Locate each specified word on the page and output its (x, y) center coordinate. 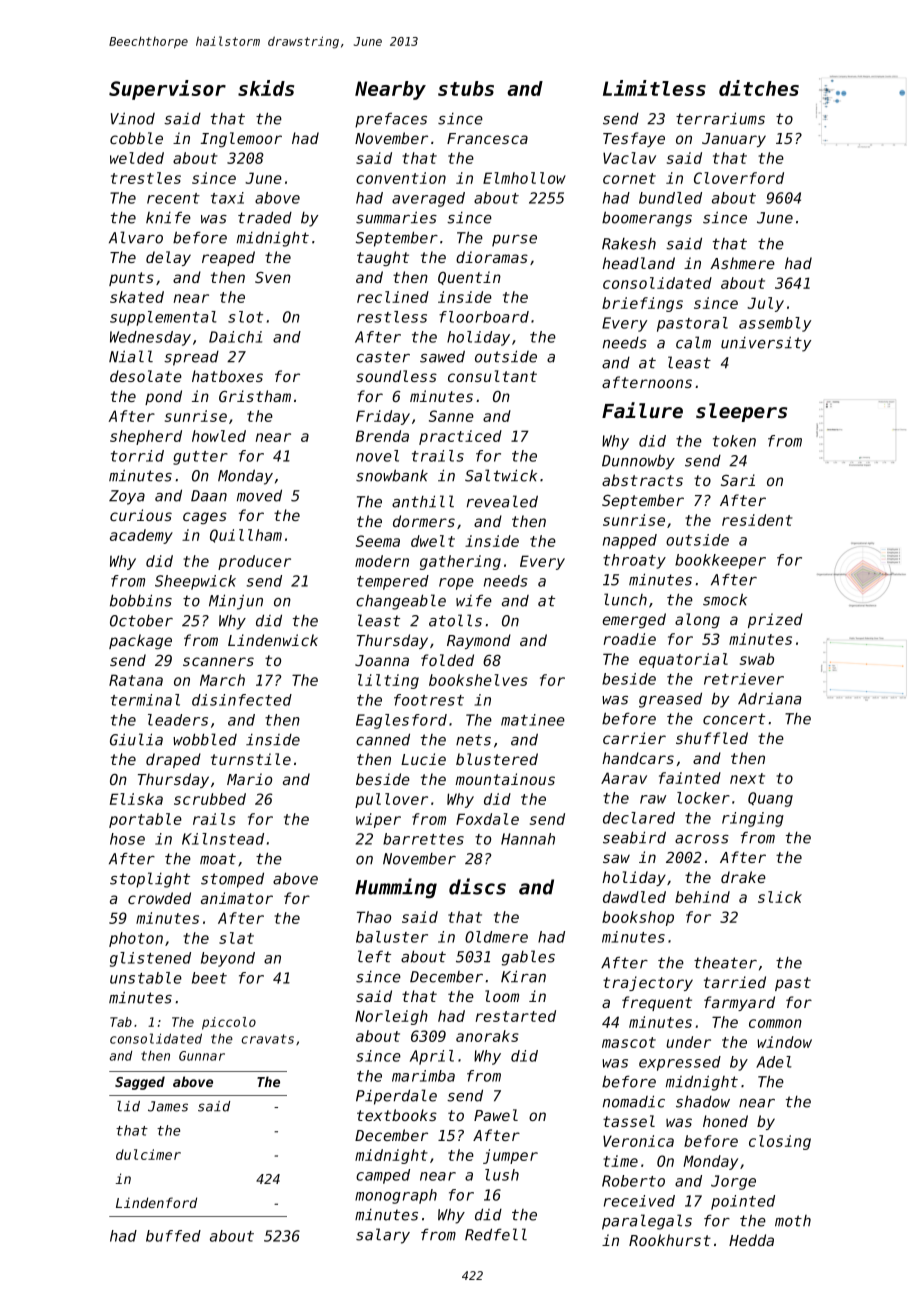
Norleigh (391, 1017)
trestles (146, 178)
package (140, 641)
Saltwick (501, 475)
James (168, 1106)
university (766, 344)
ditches (759, 88)
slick (780, 897)
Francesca (487, 138)
